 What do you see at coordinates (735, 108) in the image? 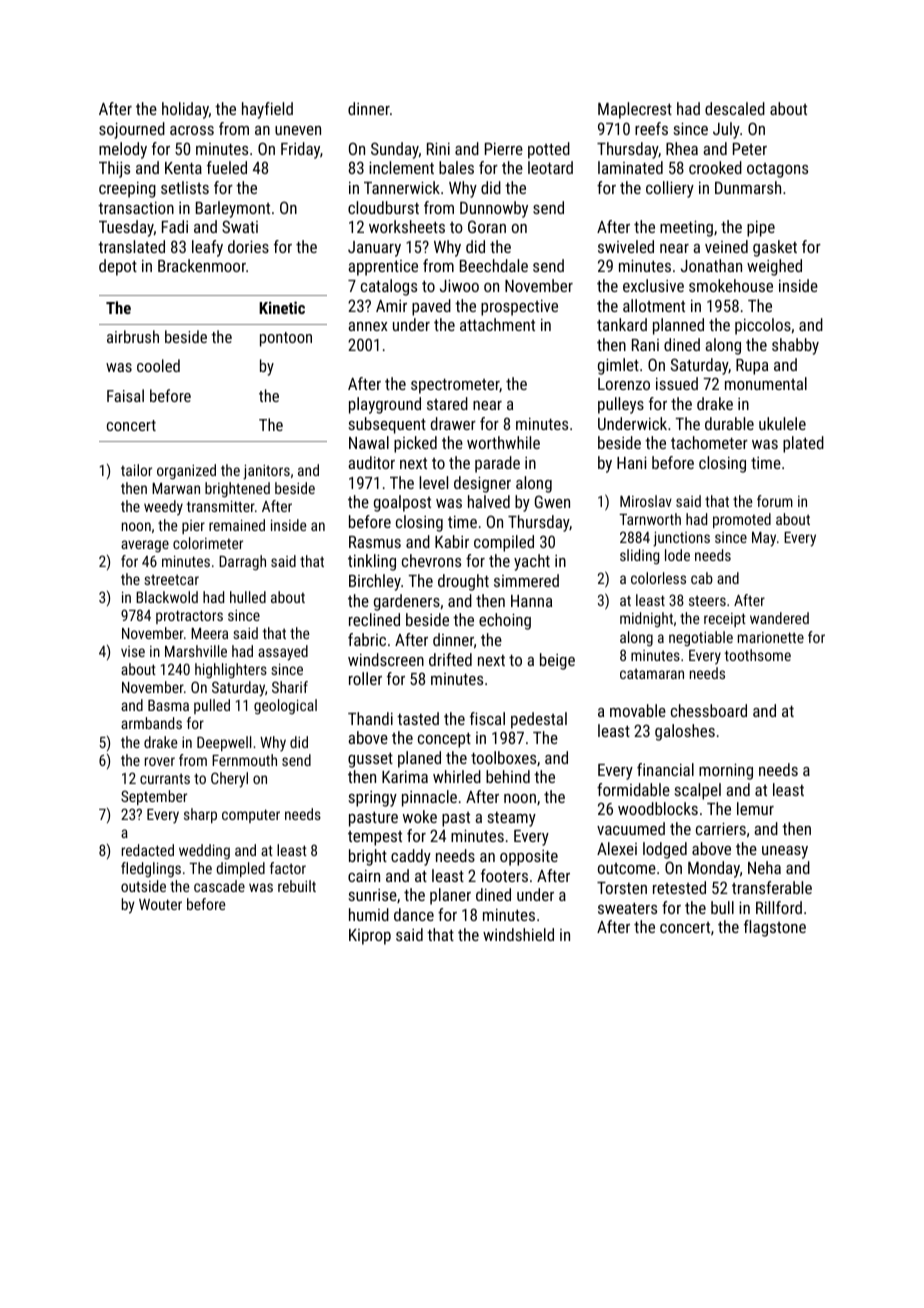
I see `descaled` at bounding box center [735, 108].
